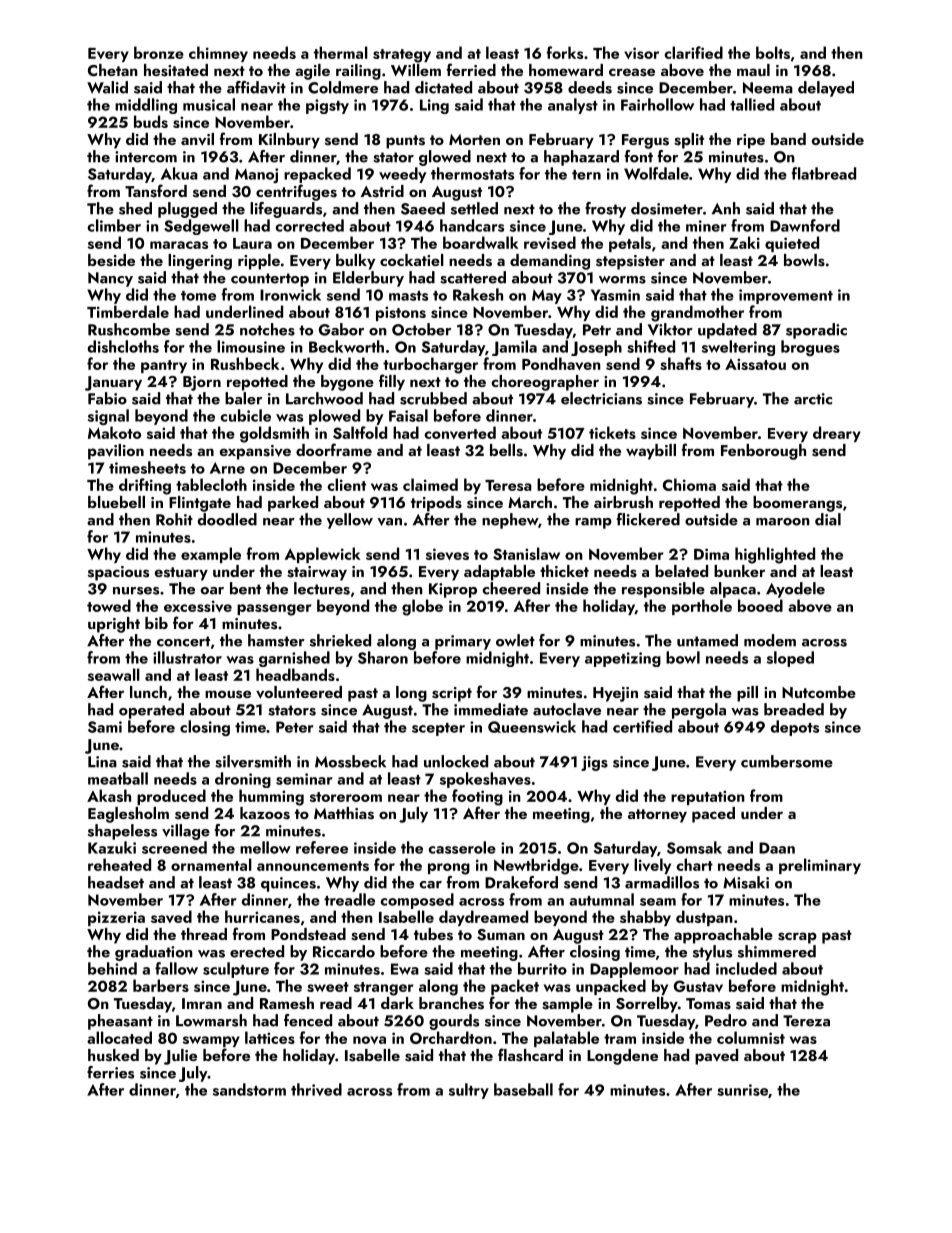  What do you see at coordinates (209, 104) in the image?
I see `musical` at bounding box center [209, 104].
